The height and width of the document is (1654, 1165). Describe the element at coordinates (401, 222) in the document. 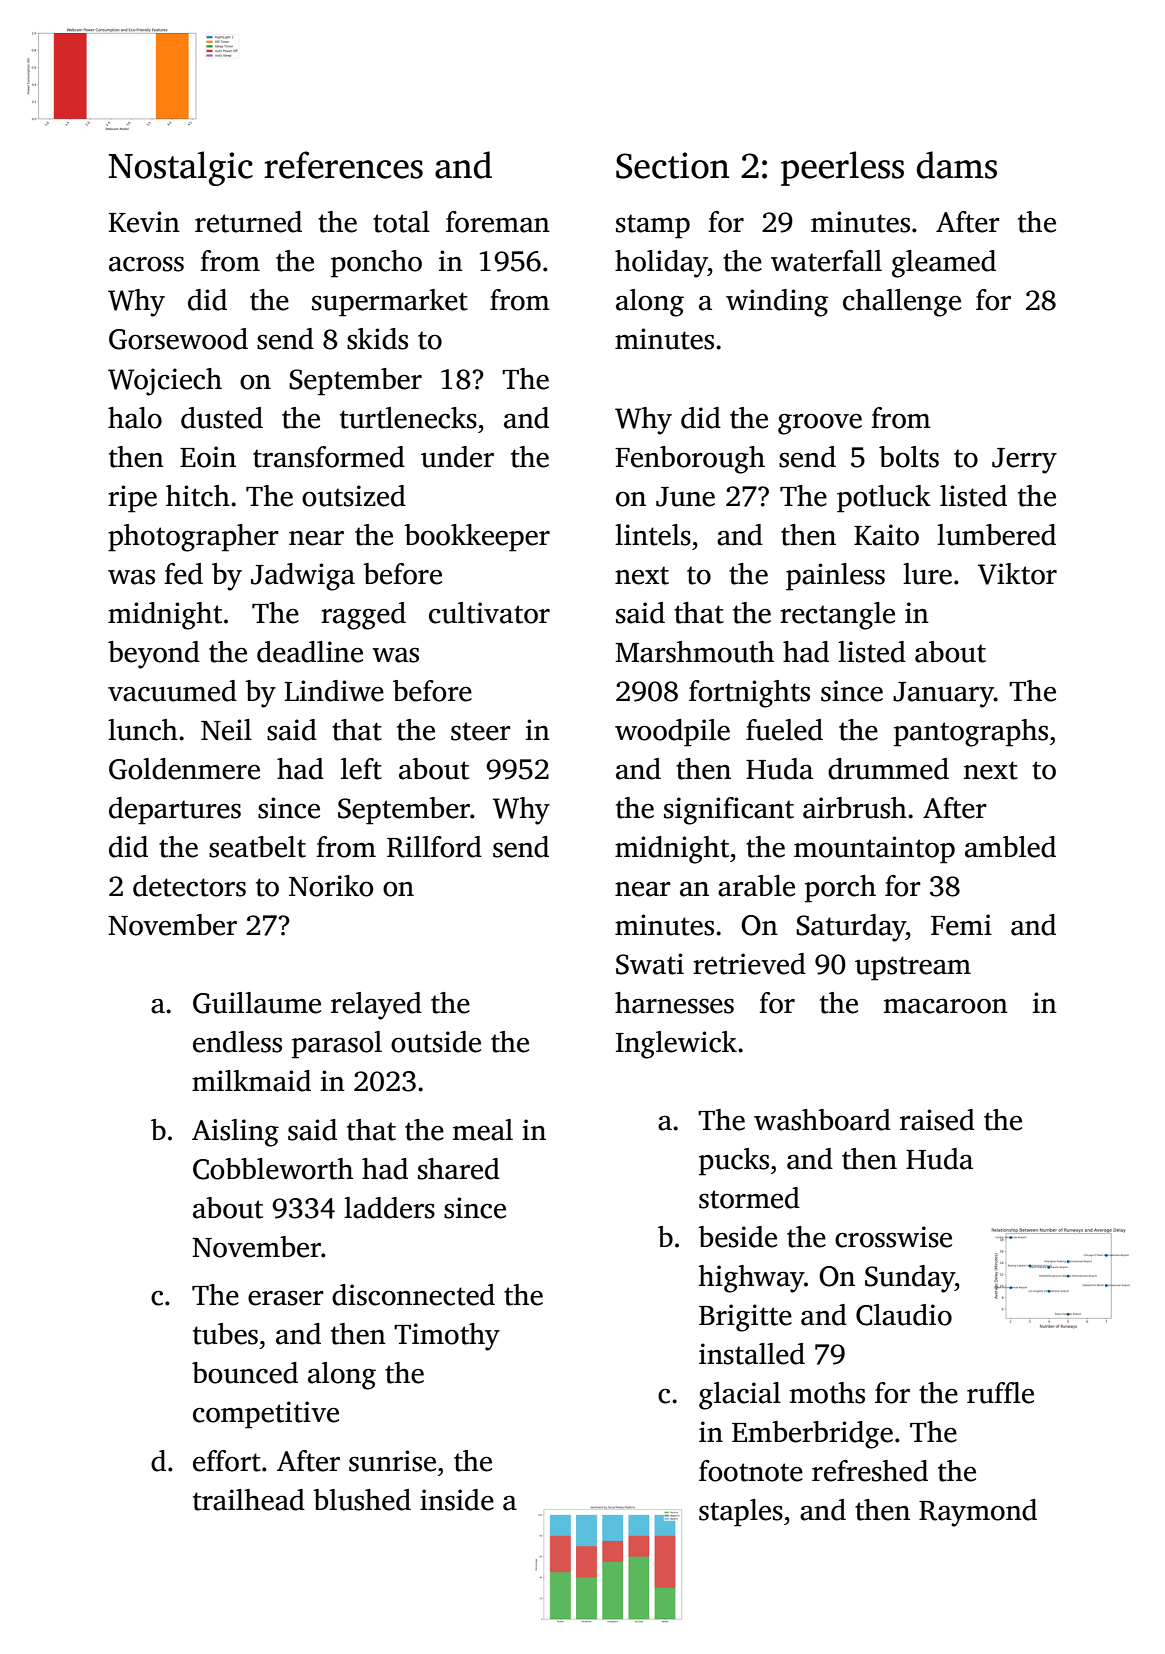

I see `total` at that location.
